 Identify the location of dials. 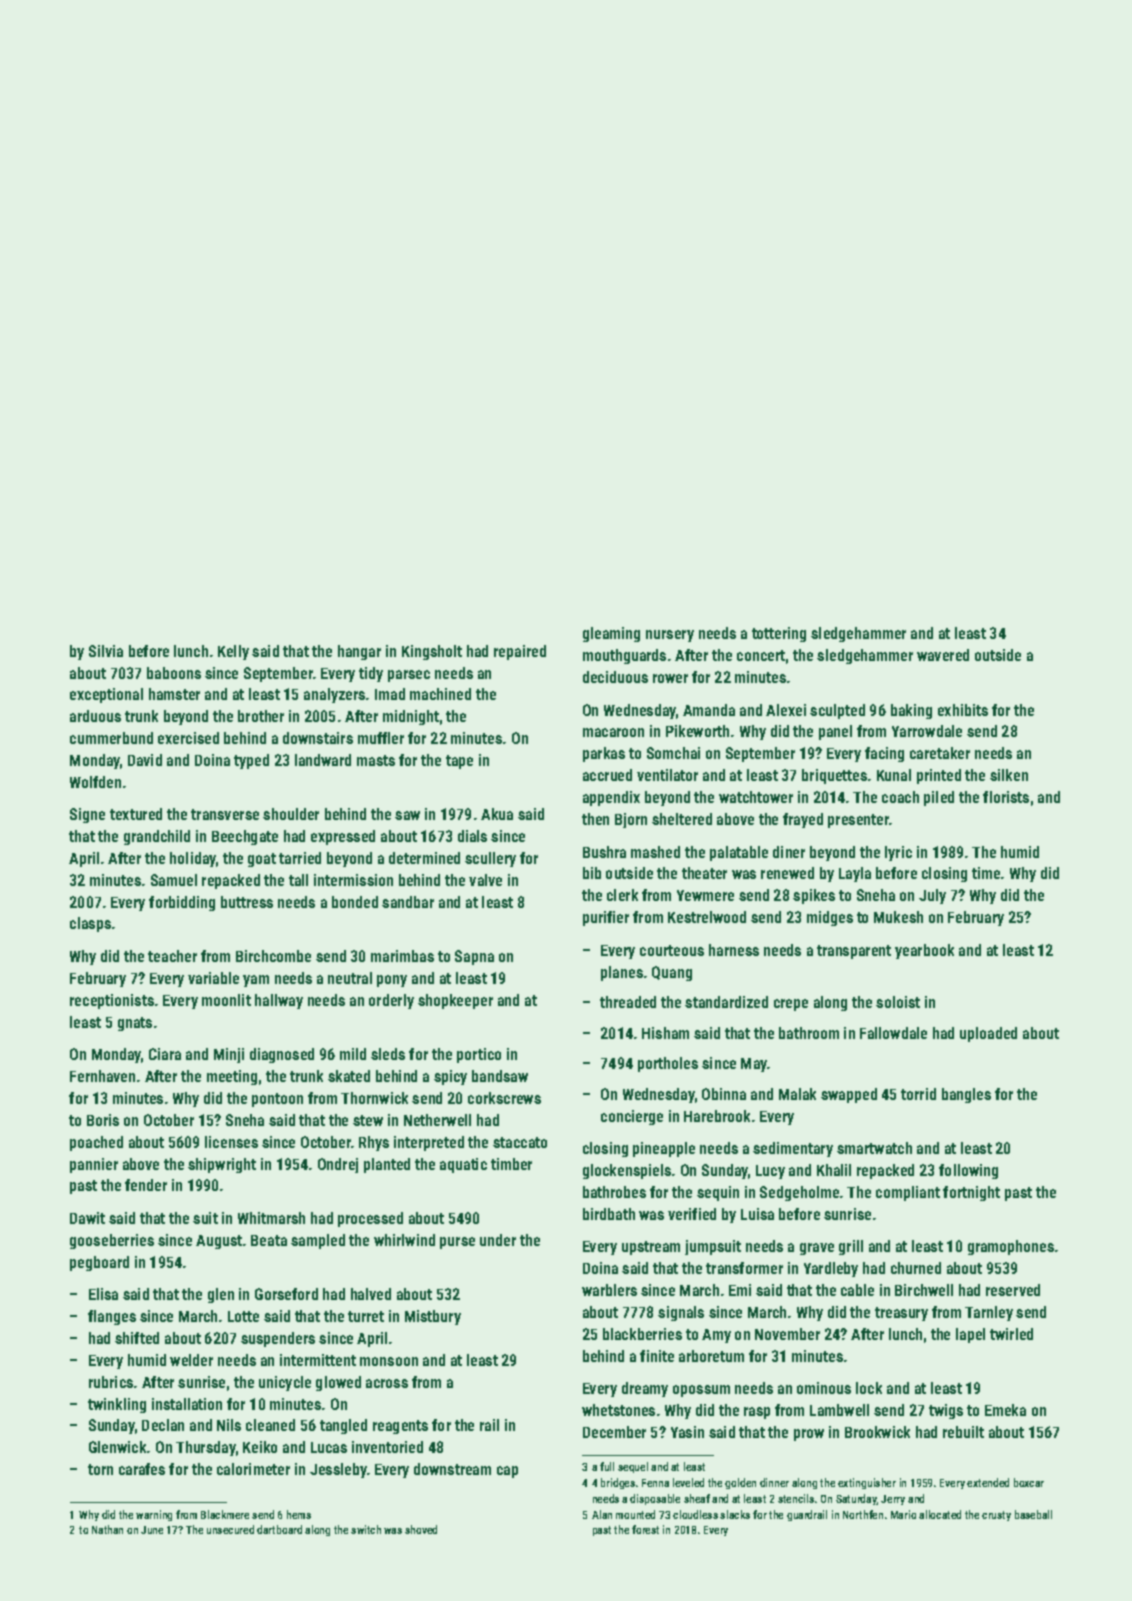
(472, 836).
